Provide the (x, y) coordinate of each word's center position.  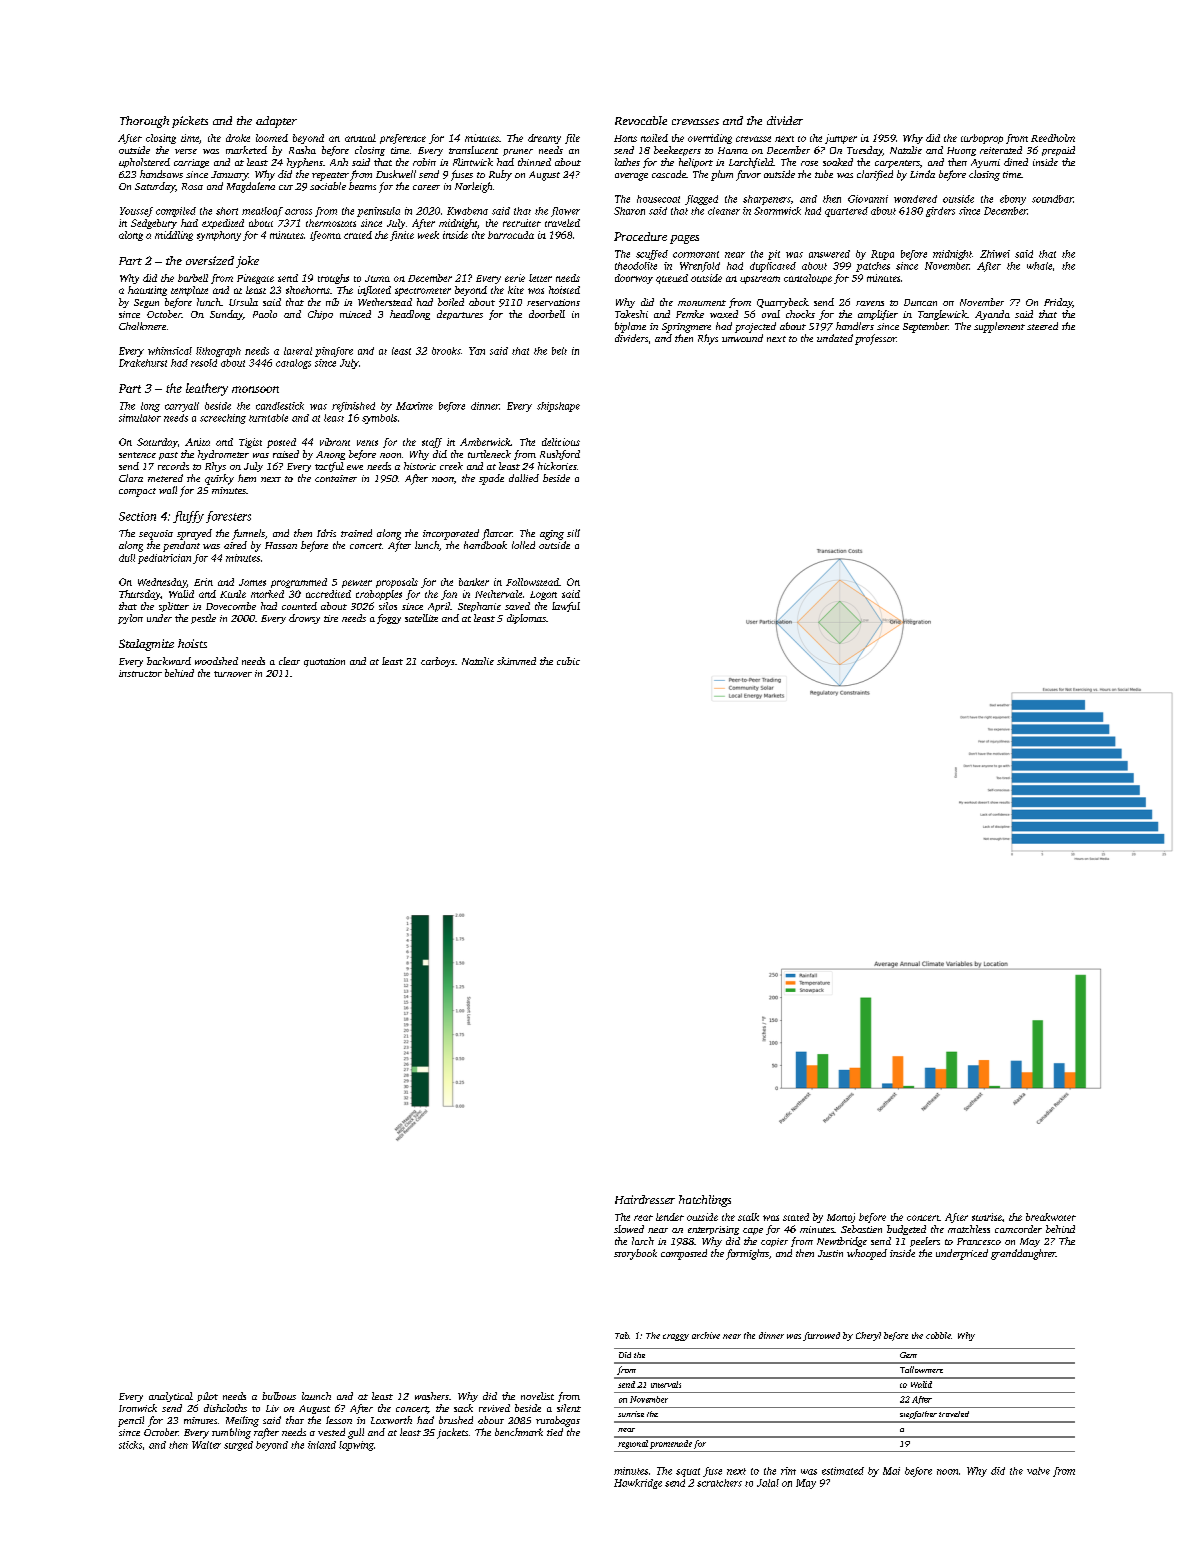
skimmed (516, 661)
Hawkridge (638, 1484)
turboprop (982, 139)
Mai (891, 1471)
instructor (140, 673)
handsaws (161, 174)
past (168, 456)
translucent (473, 150)
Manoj (841, 1218)
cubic (568, 661)
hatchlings (705, 1201)
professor (875, 339)
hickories (557, 466)
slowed (629, 1229)
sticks (130, 1445)
